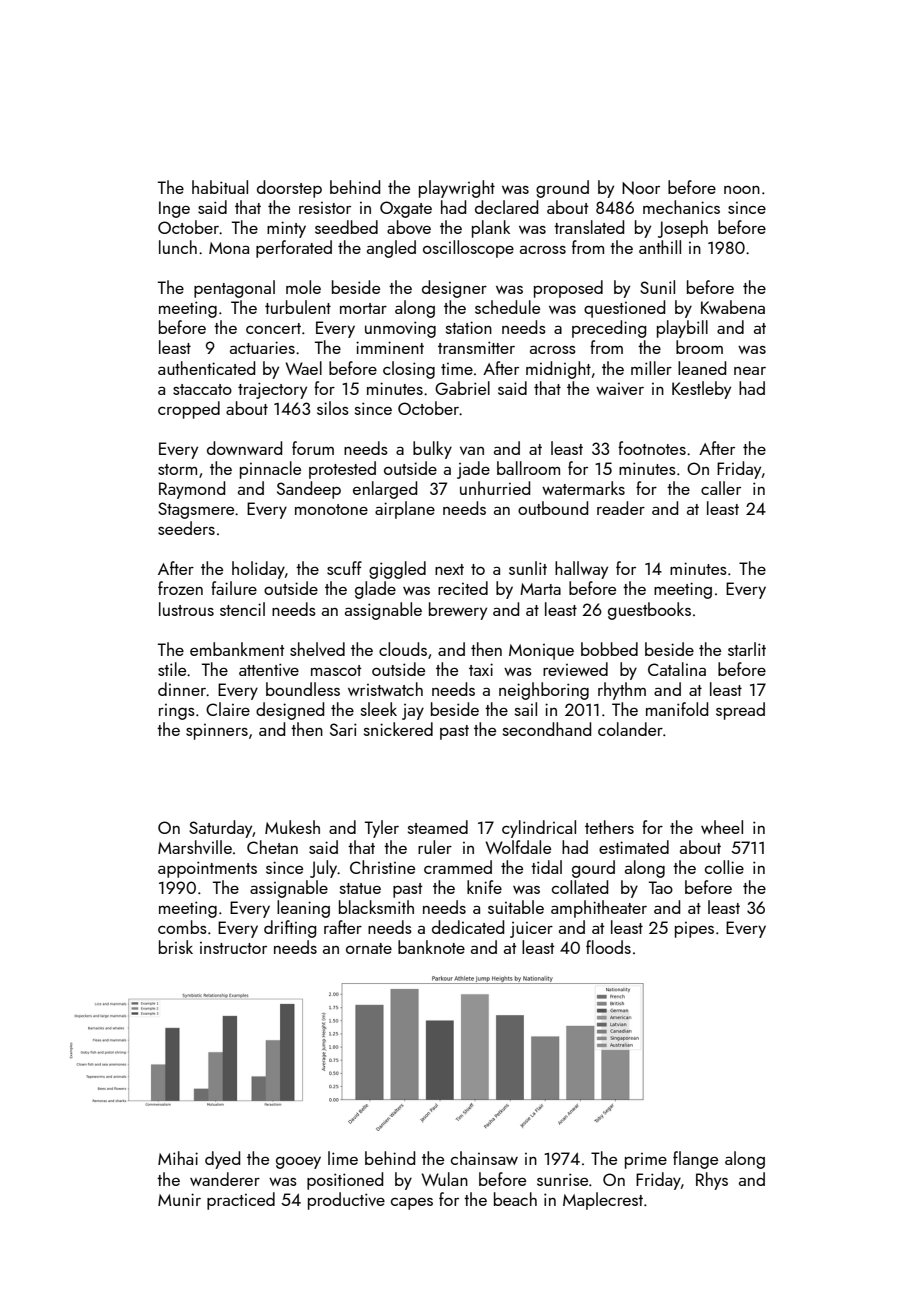 The image size is (924, 1311). I want to click on flange, so click(695, 1160).
